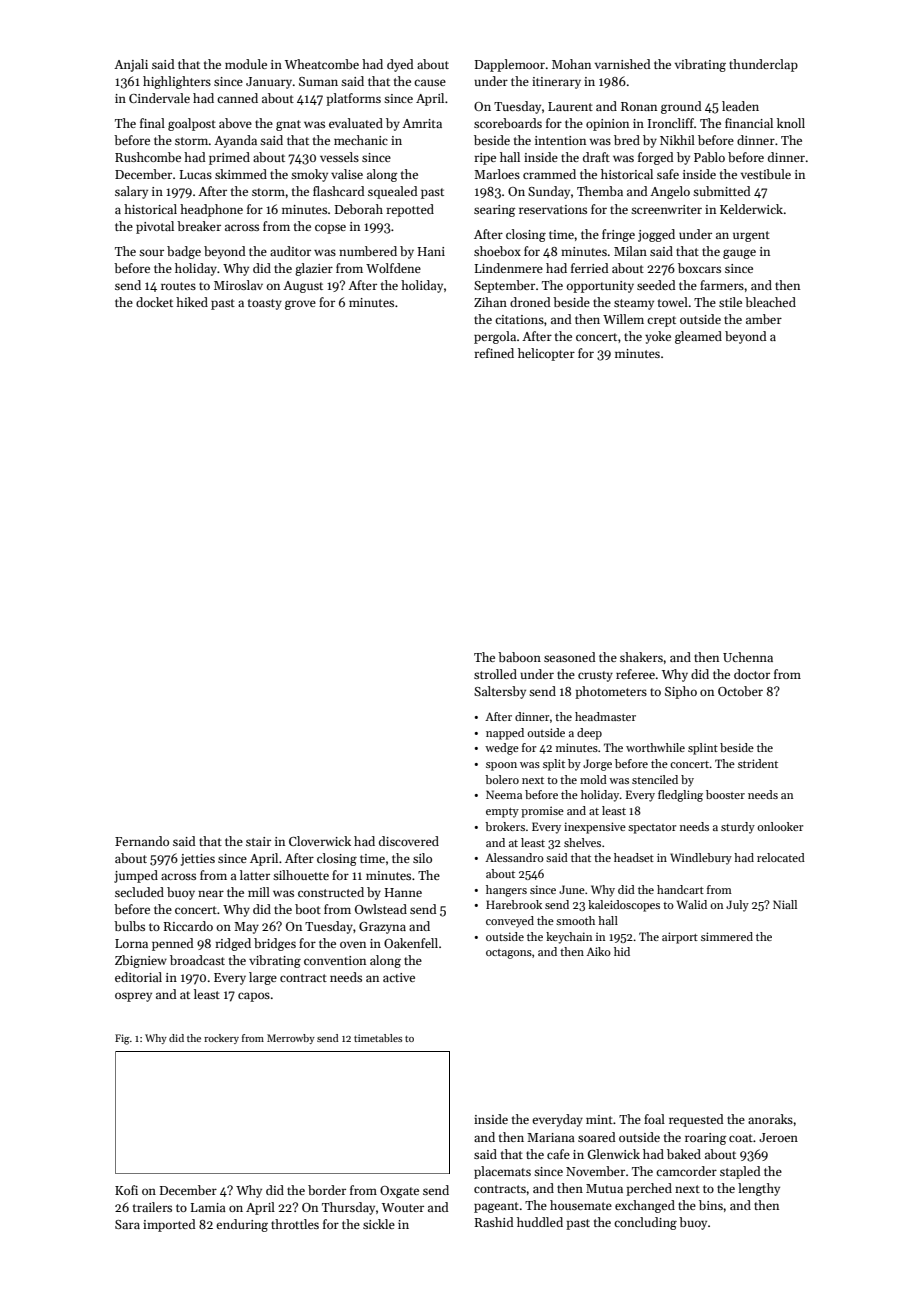 The width and height of the screenshot is (924, 1308). What do you see at coordinates (152, 123) in the screenshot?
I see `final` at bounding box center [152, 123].
